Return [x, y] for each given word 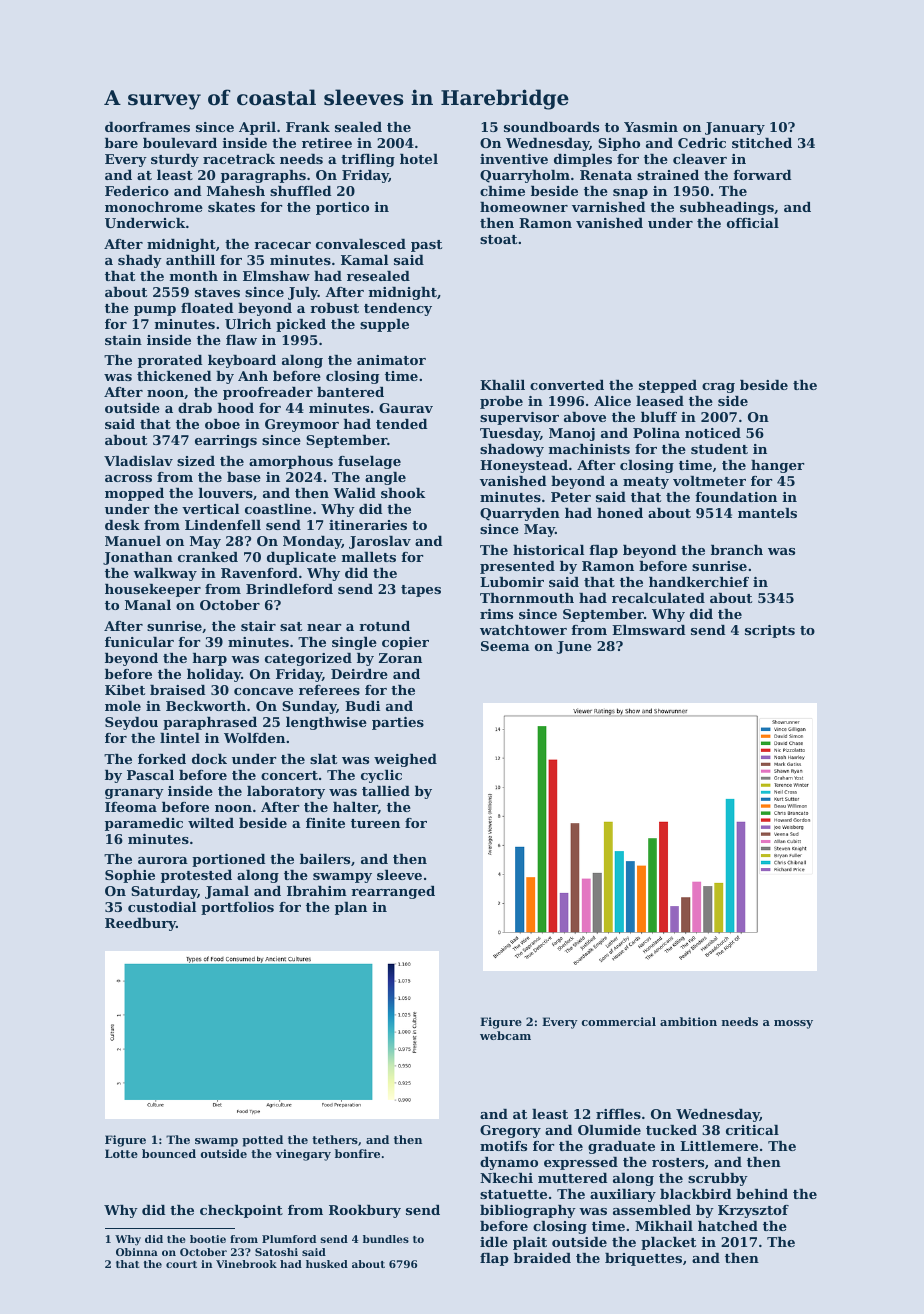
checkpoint [241, 1211]
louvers [226, 493]
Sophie [130, 876]
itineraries [368, 525]
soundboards [551, 127]
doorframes [147, 127]
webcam [505, 1035]
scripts [770, 631]
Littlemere [719, 1146]
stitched [762, 143]
